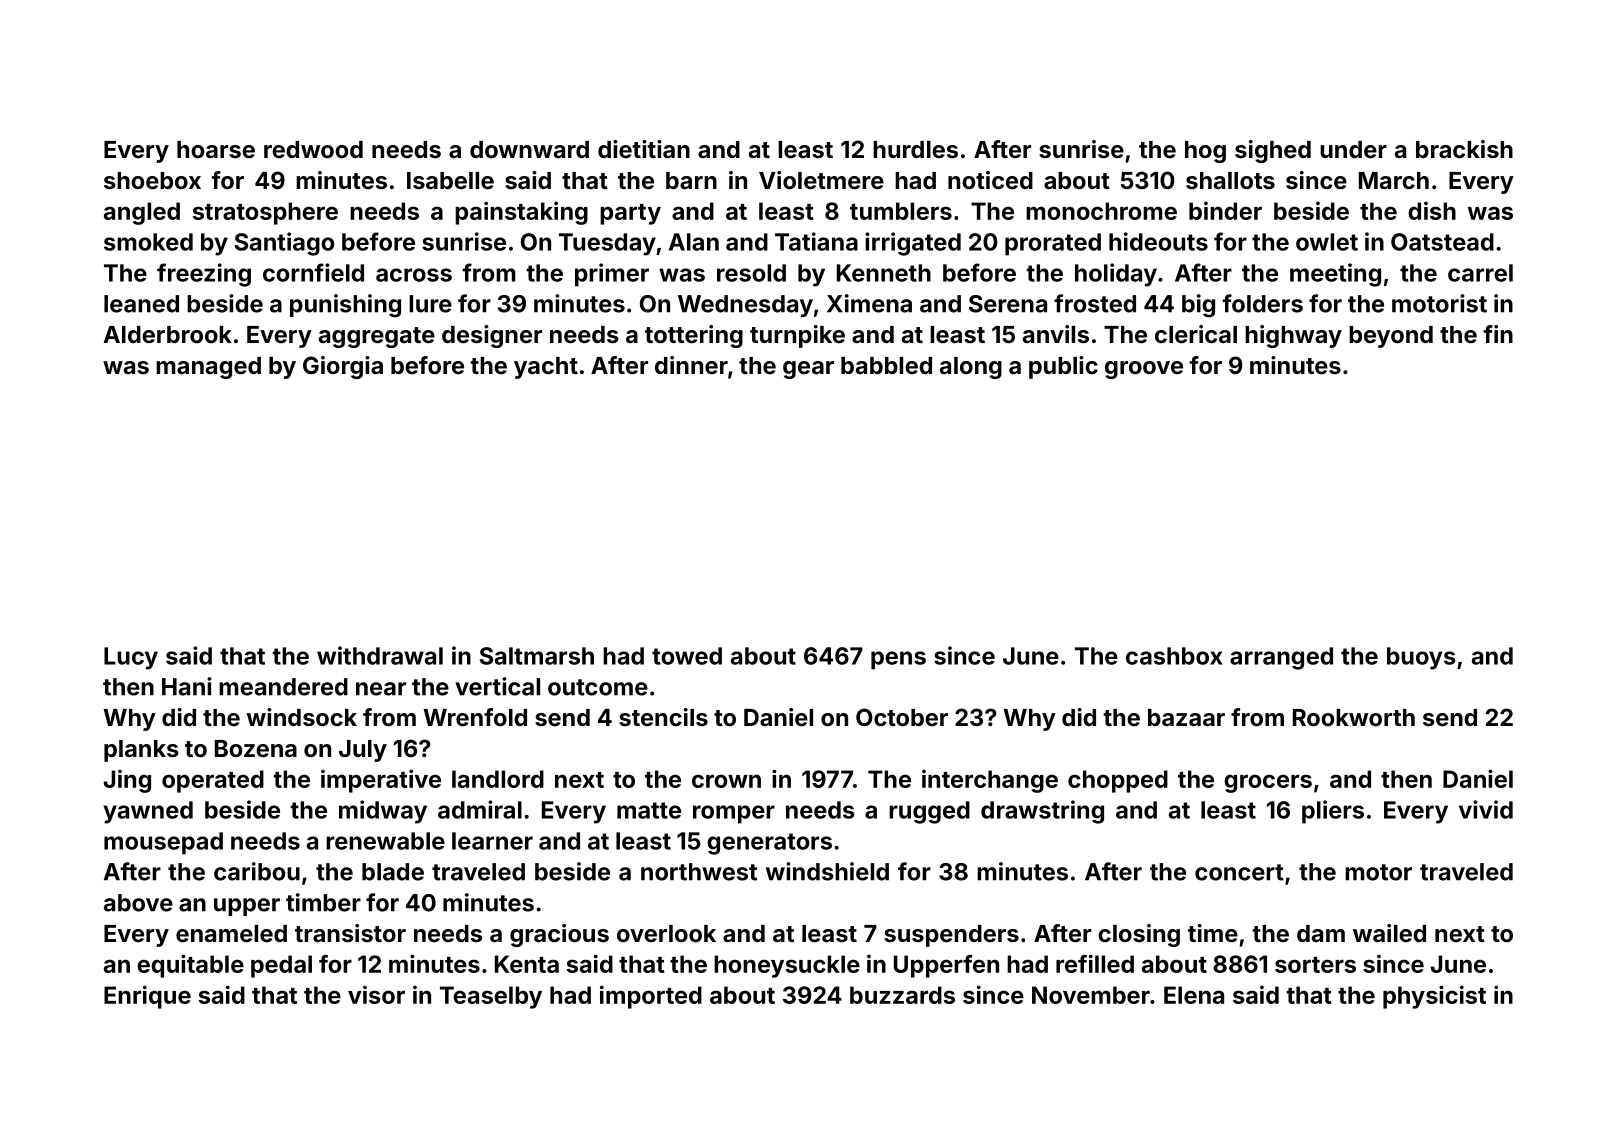 Image resolution: width=1617 pixels, height=1144 pixels. What do you see at coordinates (1464, 149) in the screenshot?
I see `brackish` at bounding box center [1464, 149].
